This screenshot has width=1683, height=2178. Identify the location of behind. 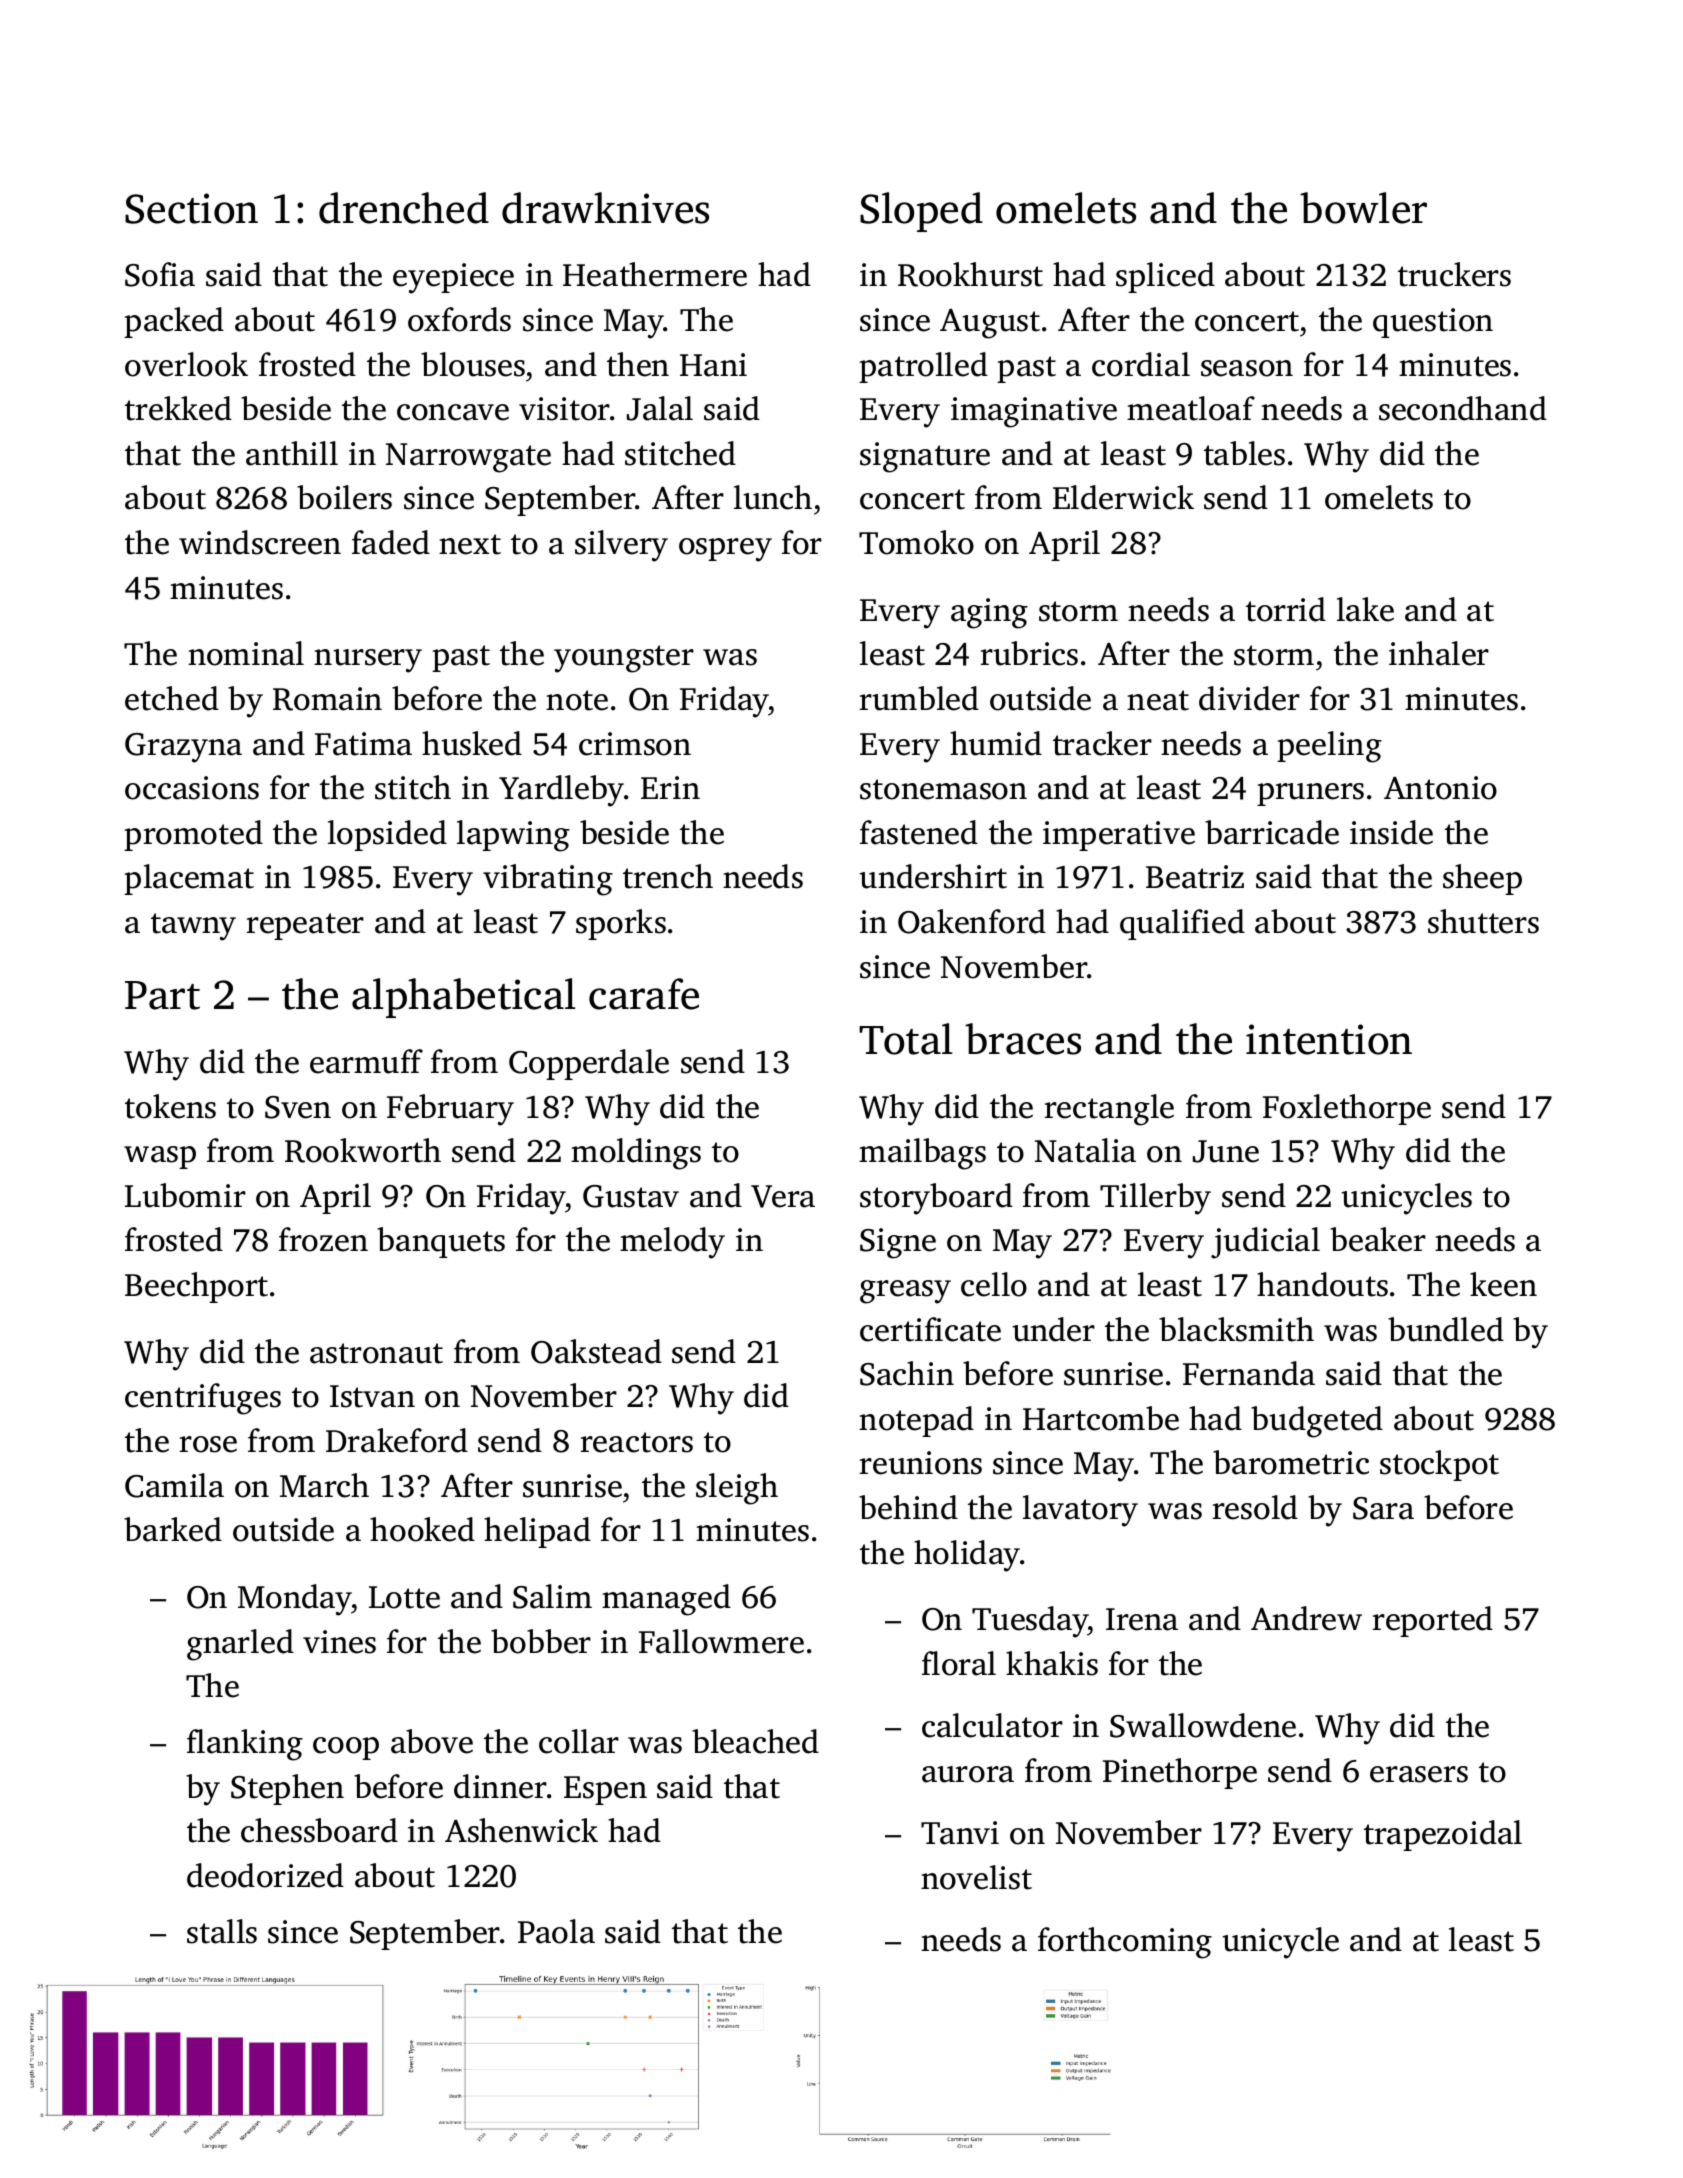
(908, 1507).
